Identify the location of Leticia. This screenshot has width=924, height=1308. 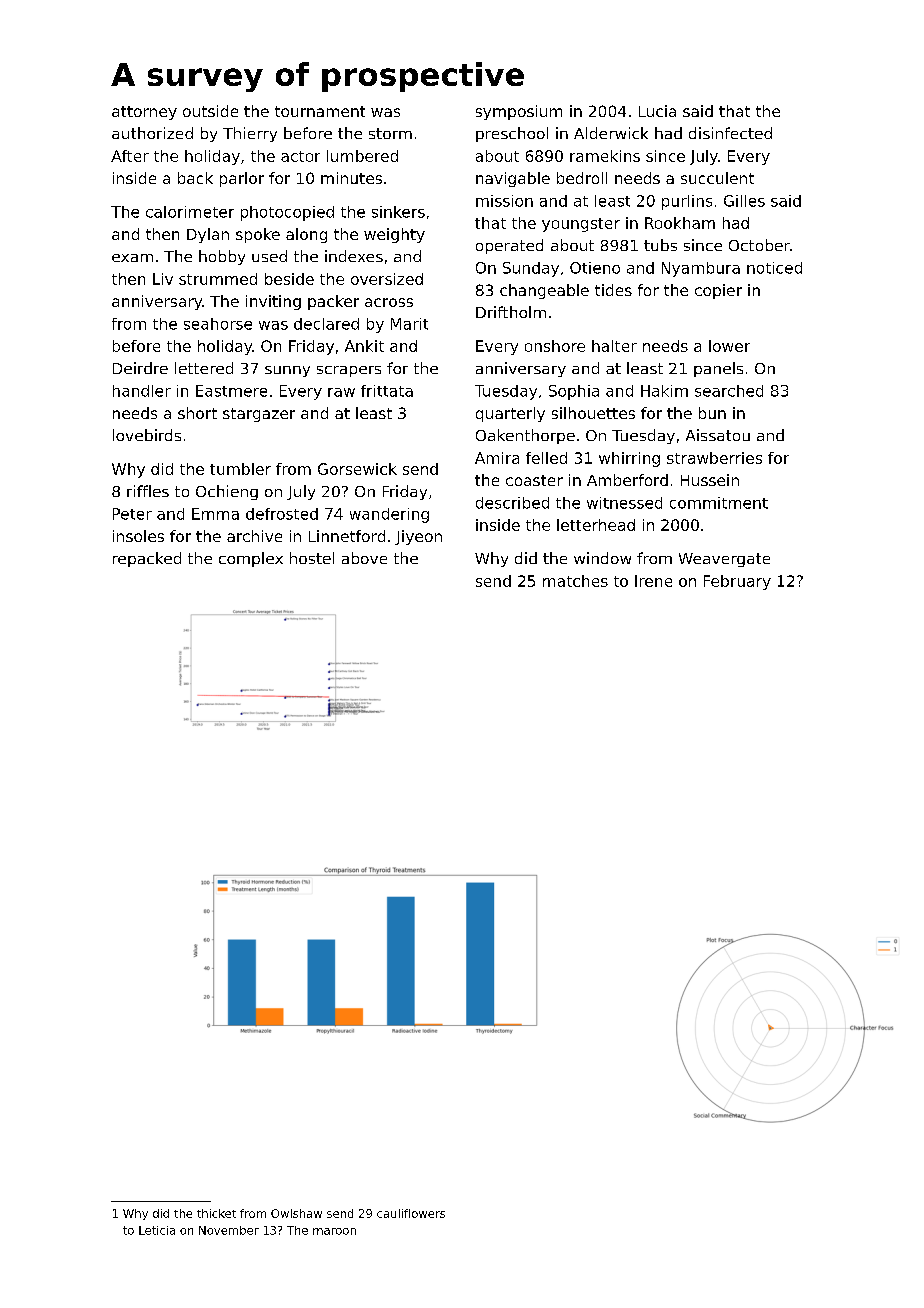
(157, 1230).
